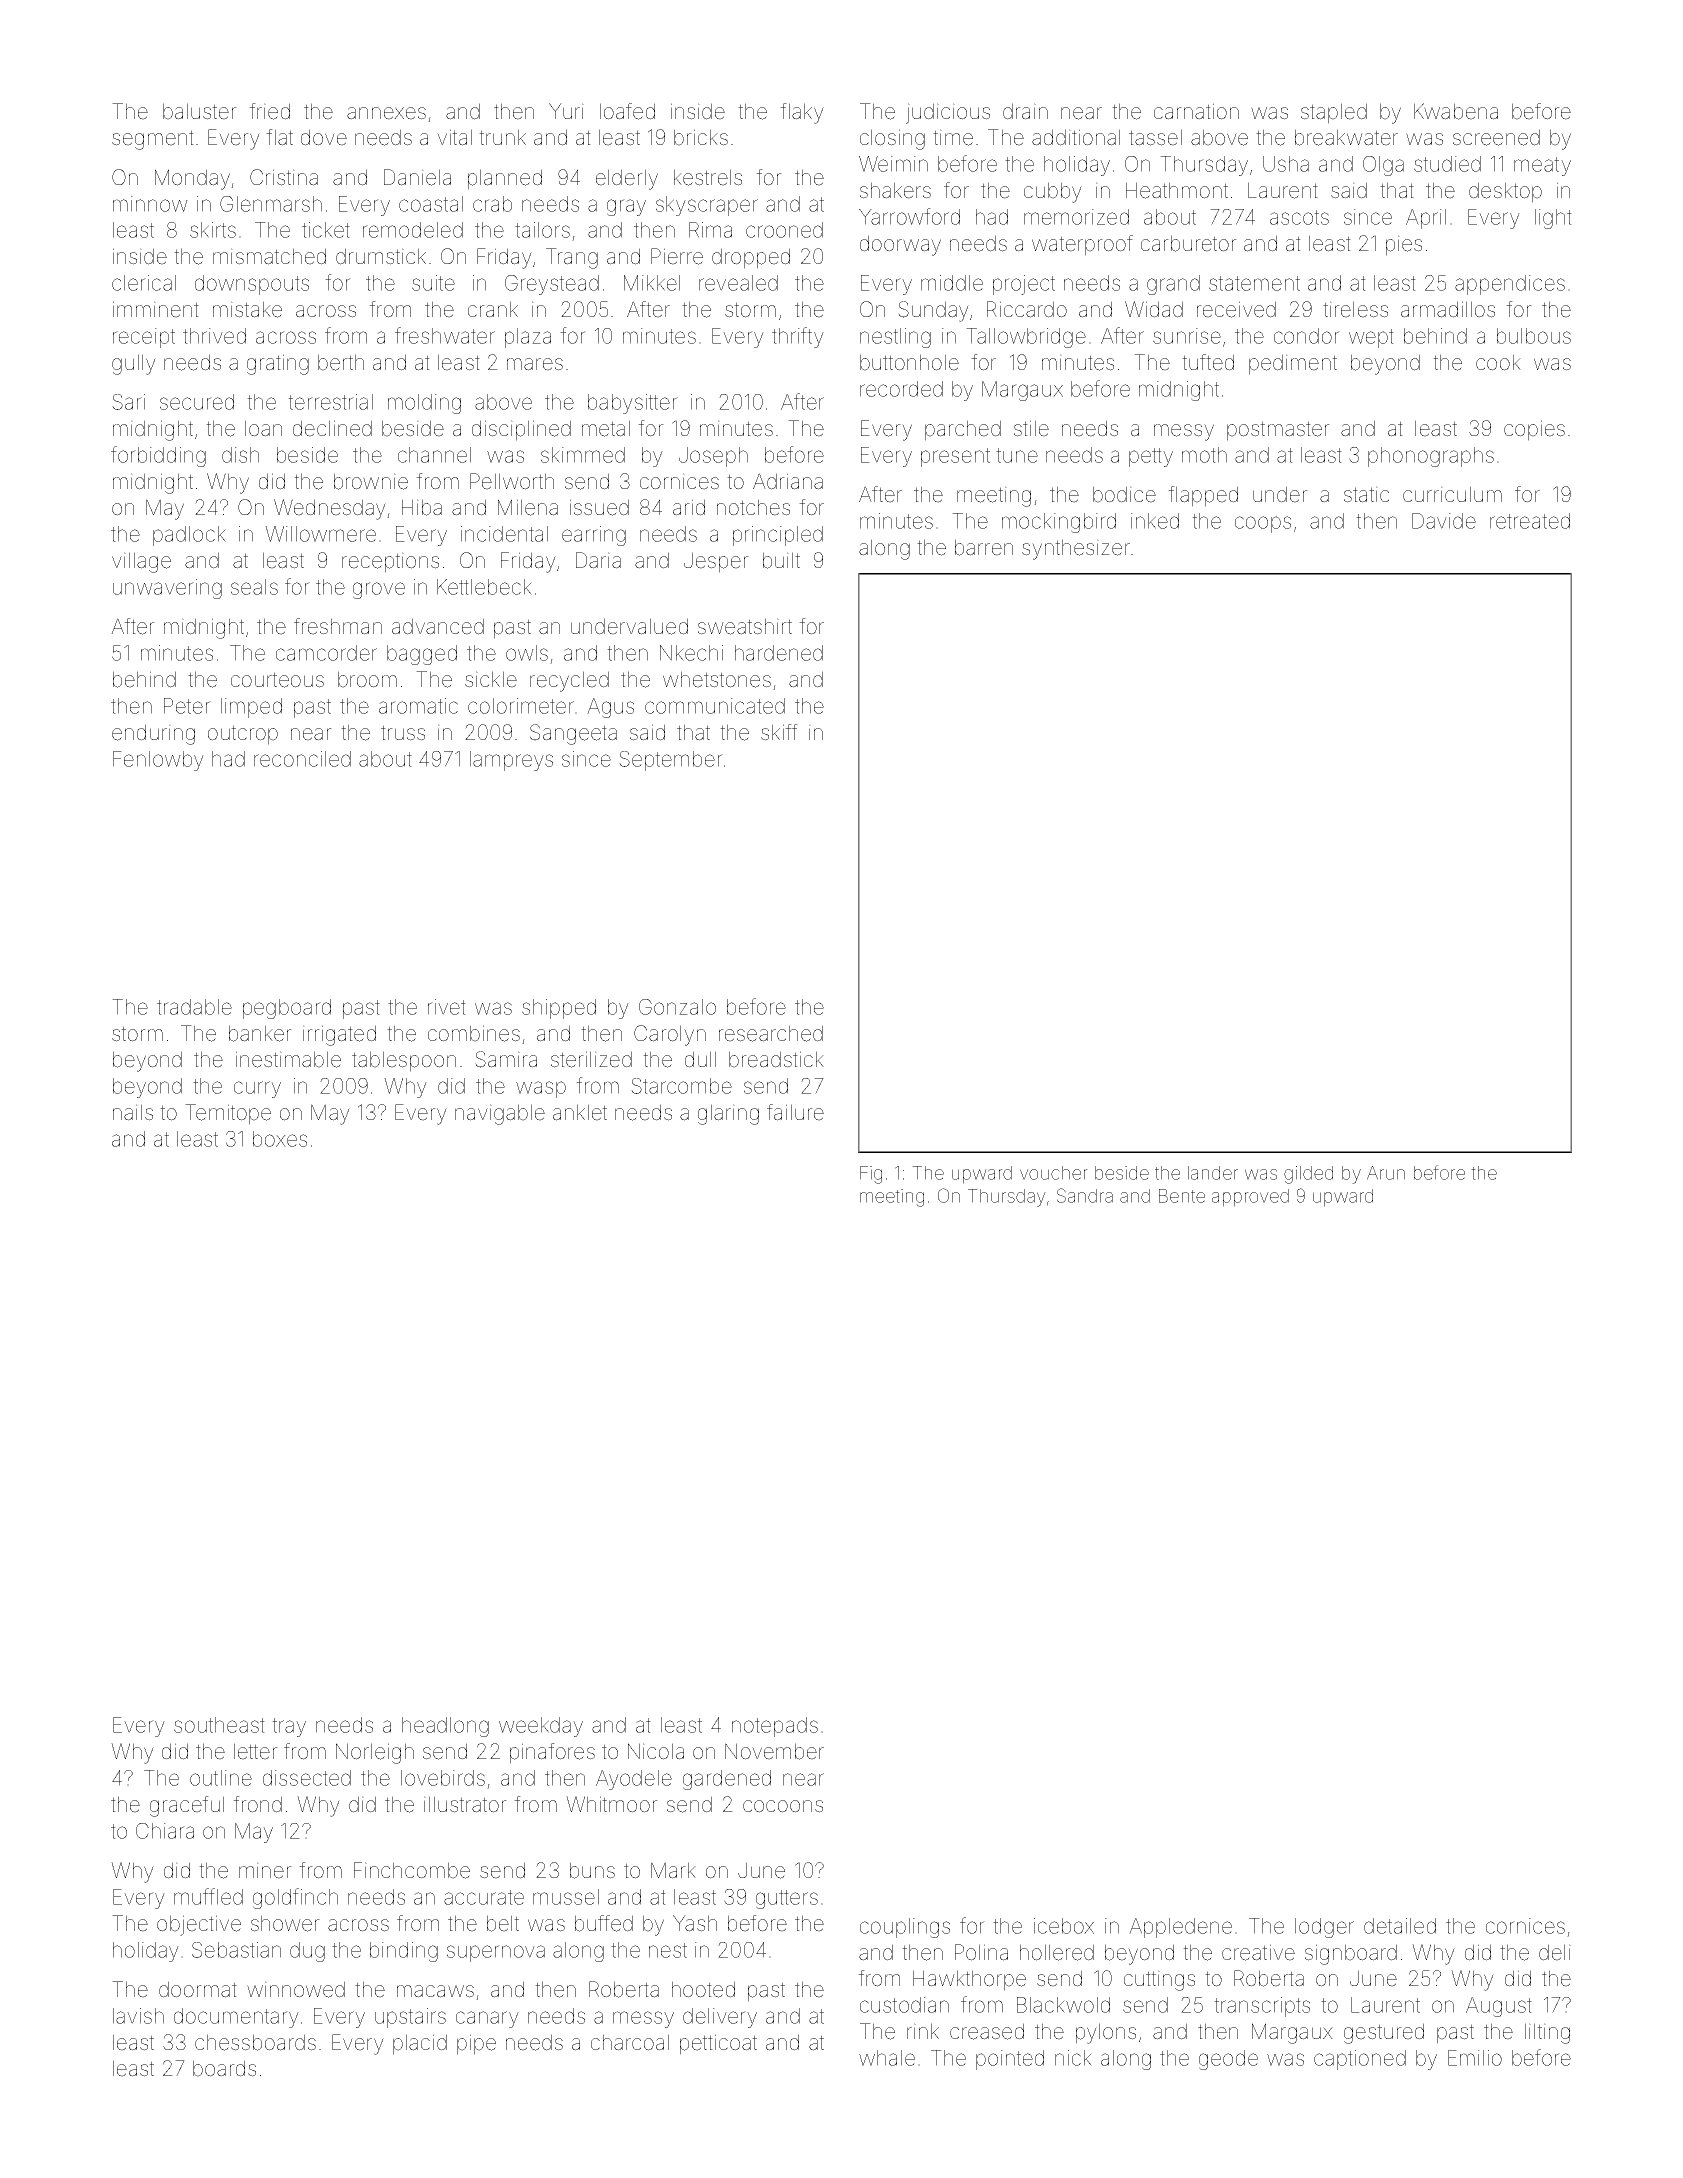 The image size is (1683, 2178). I want to click on coops, so click(1263, 524).
